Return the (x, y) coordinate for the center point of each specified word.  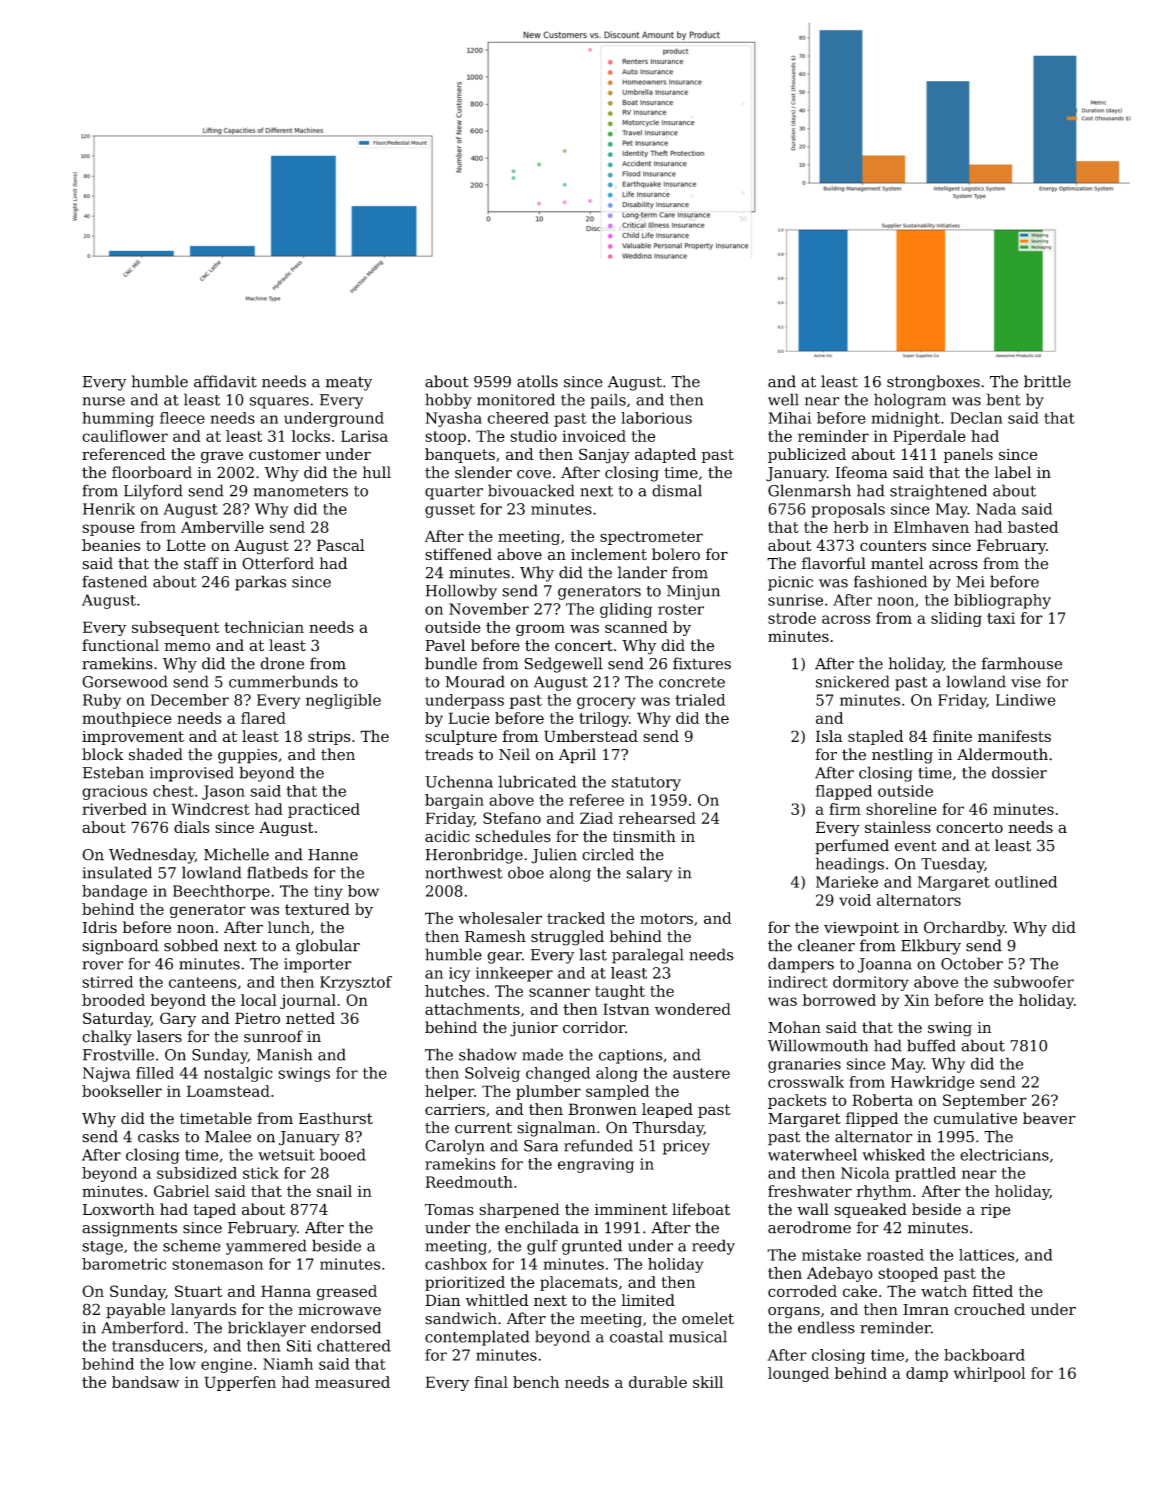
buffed (931, 1045)
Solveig (492, 1074)
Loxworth (119, 1209)
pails (608, 401)
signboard (120, 947)
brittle (1047, 381)
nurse (103, 401)
